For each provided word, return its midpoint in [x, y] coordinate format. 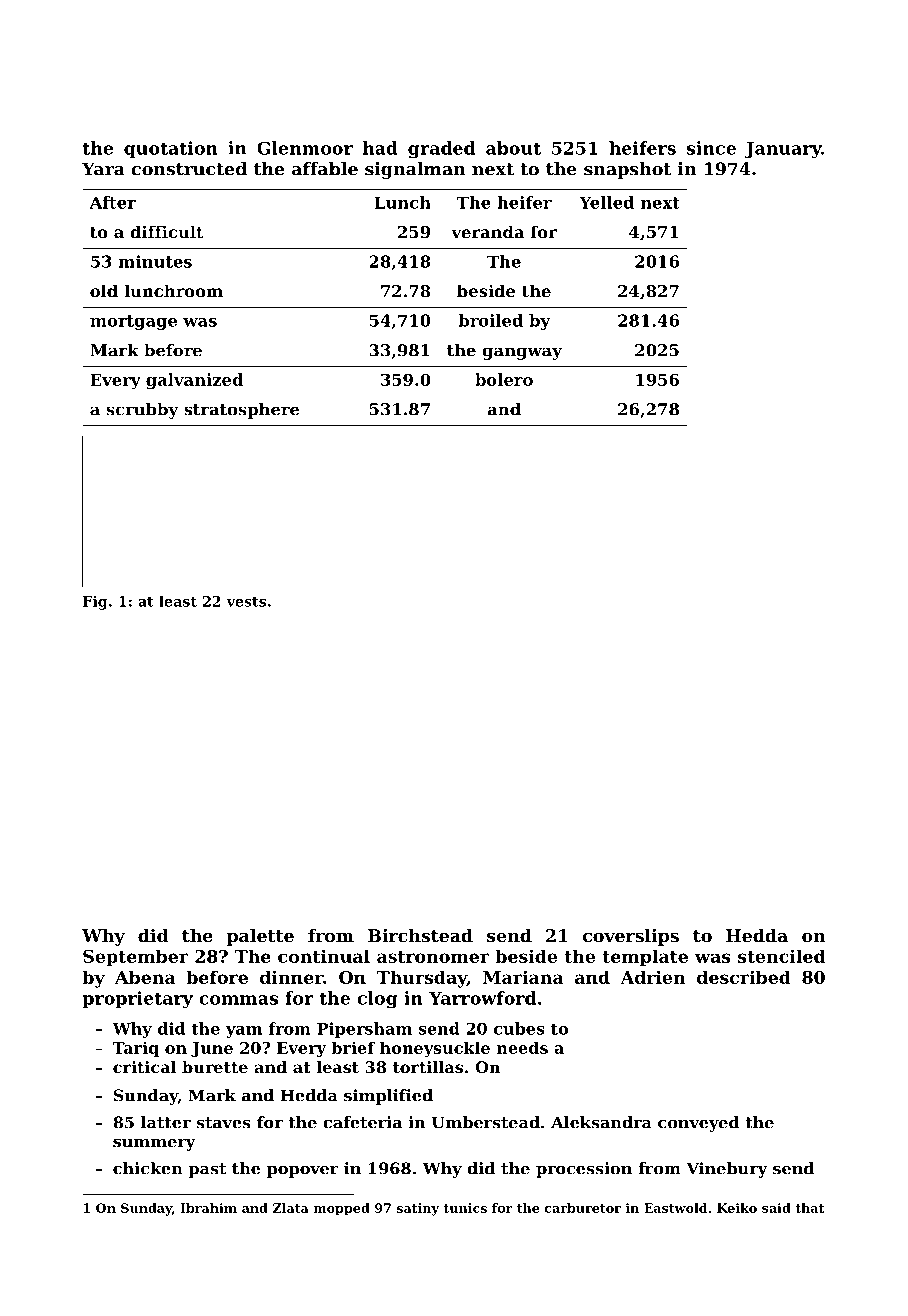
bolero [504, 379]
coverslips [631, 937]
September [135, 958]
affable [325, 169]
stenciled [781, 956]
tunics [465, 1208]
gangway [522, 353]
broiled [490, 320]
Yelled [606, 202]
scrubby [143, 411]
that [809, 1208]
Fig [95, 603]
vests [246, 602]
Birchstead [420, 935]
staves [223, 1123]
